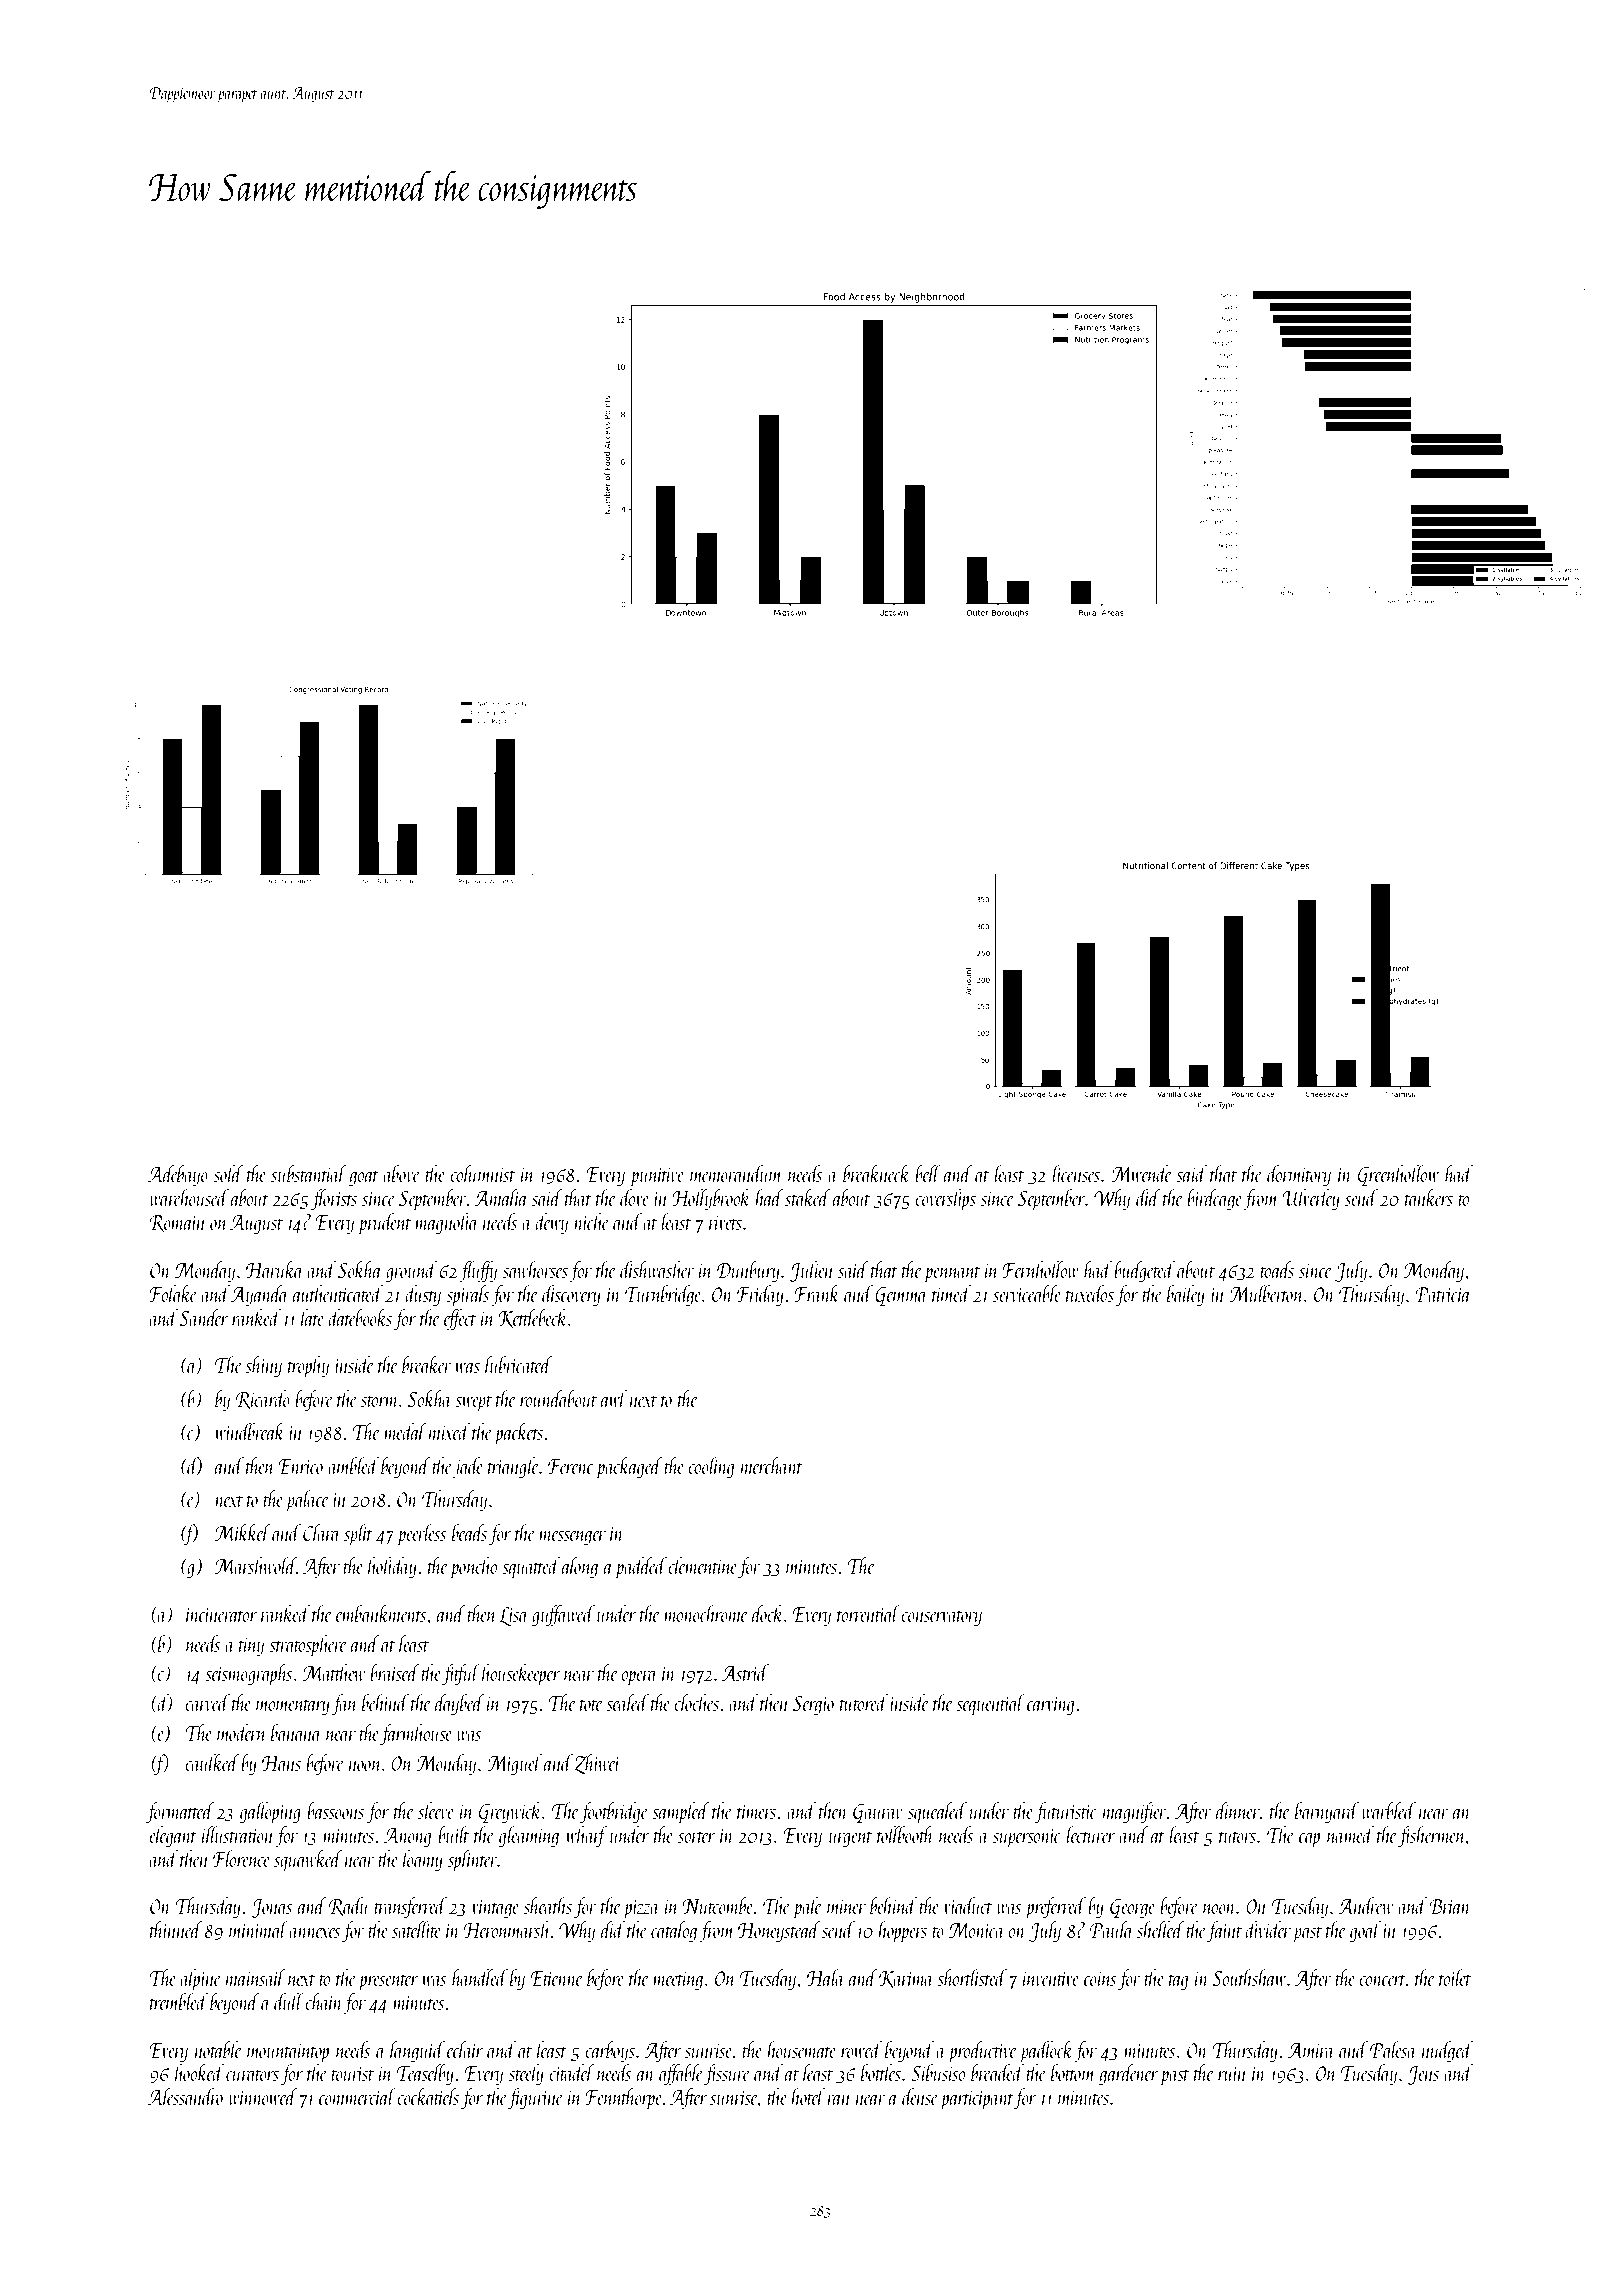 The height and width of the document is (2292, 1620). I want to click on Southshaw, so click(1249, 1977).
